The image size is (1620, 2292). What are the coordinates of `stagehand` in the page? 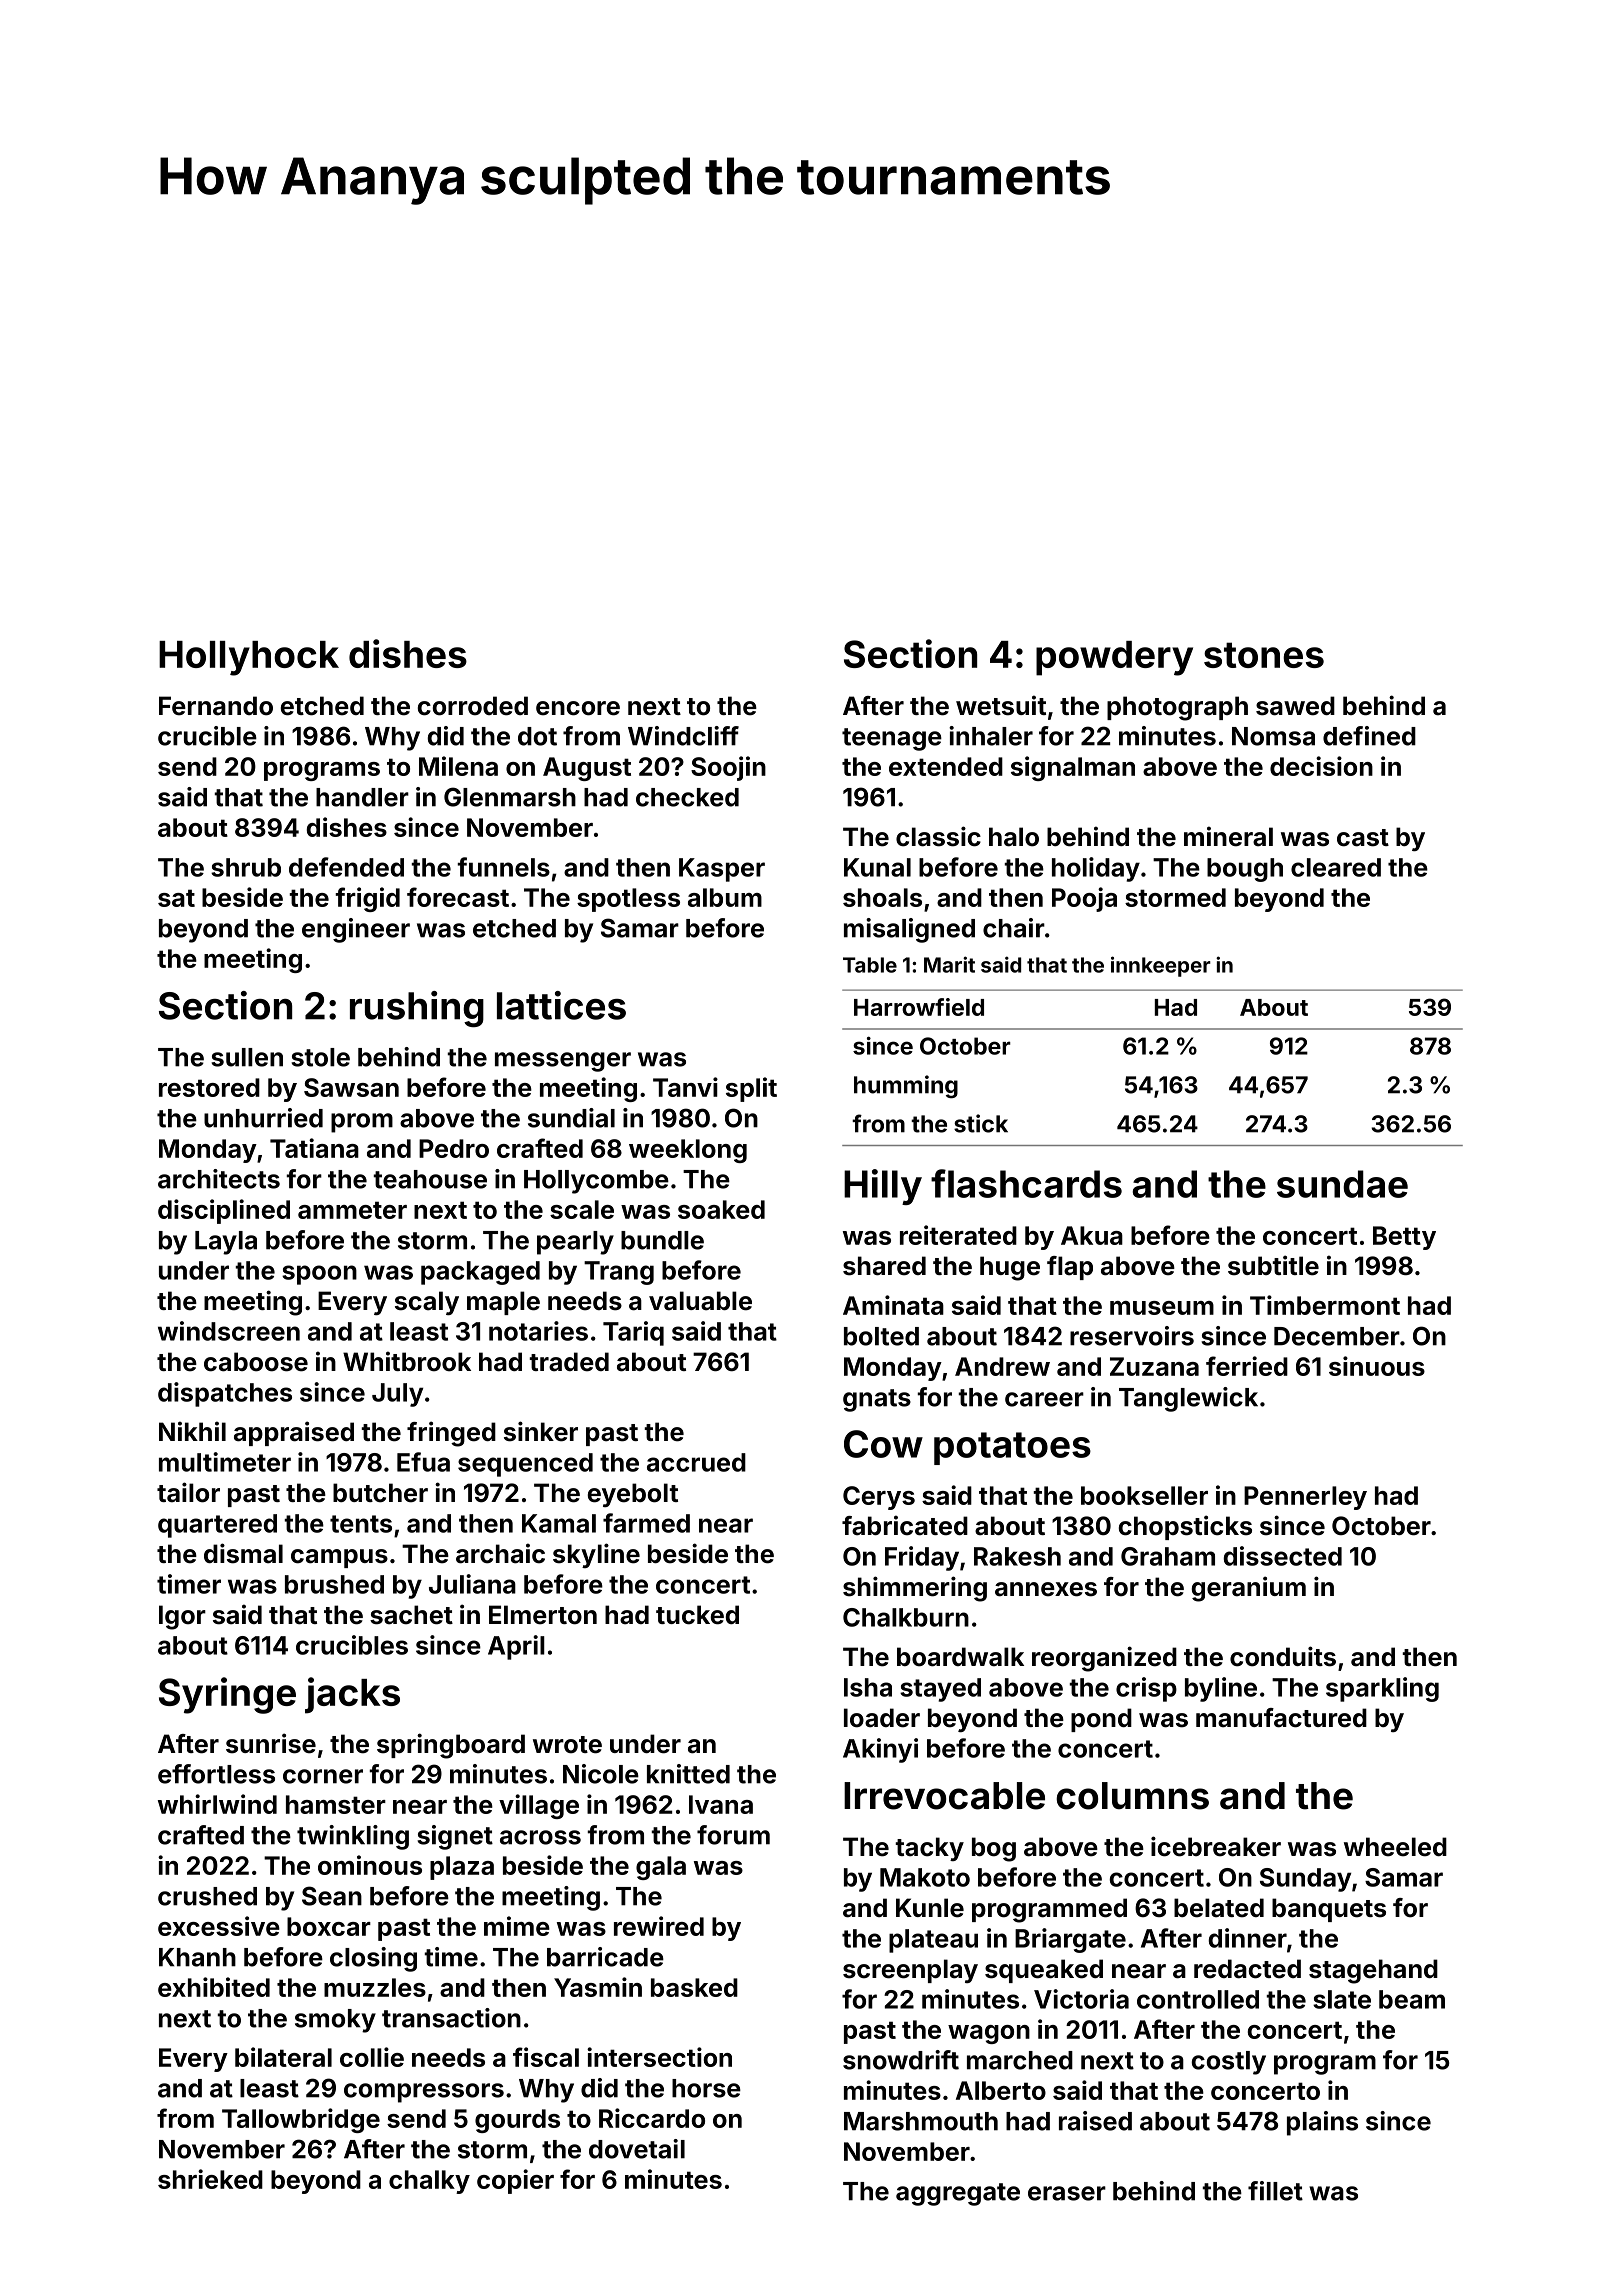 It's located at (1373, 1971).
